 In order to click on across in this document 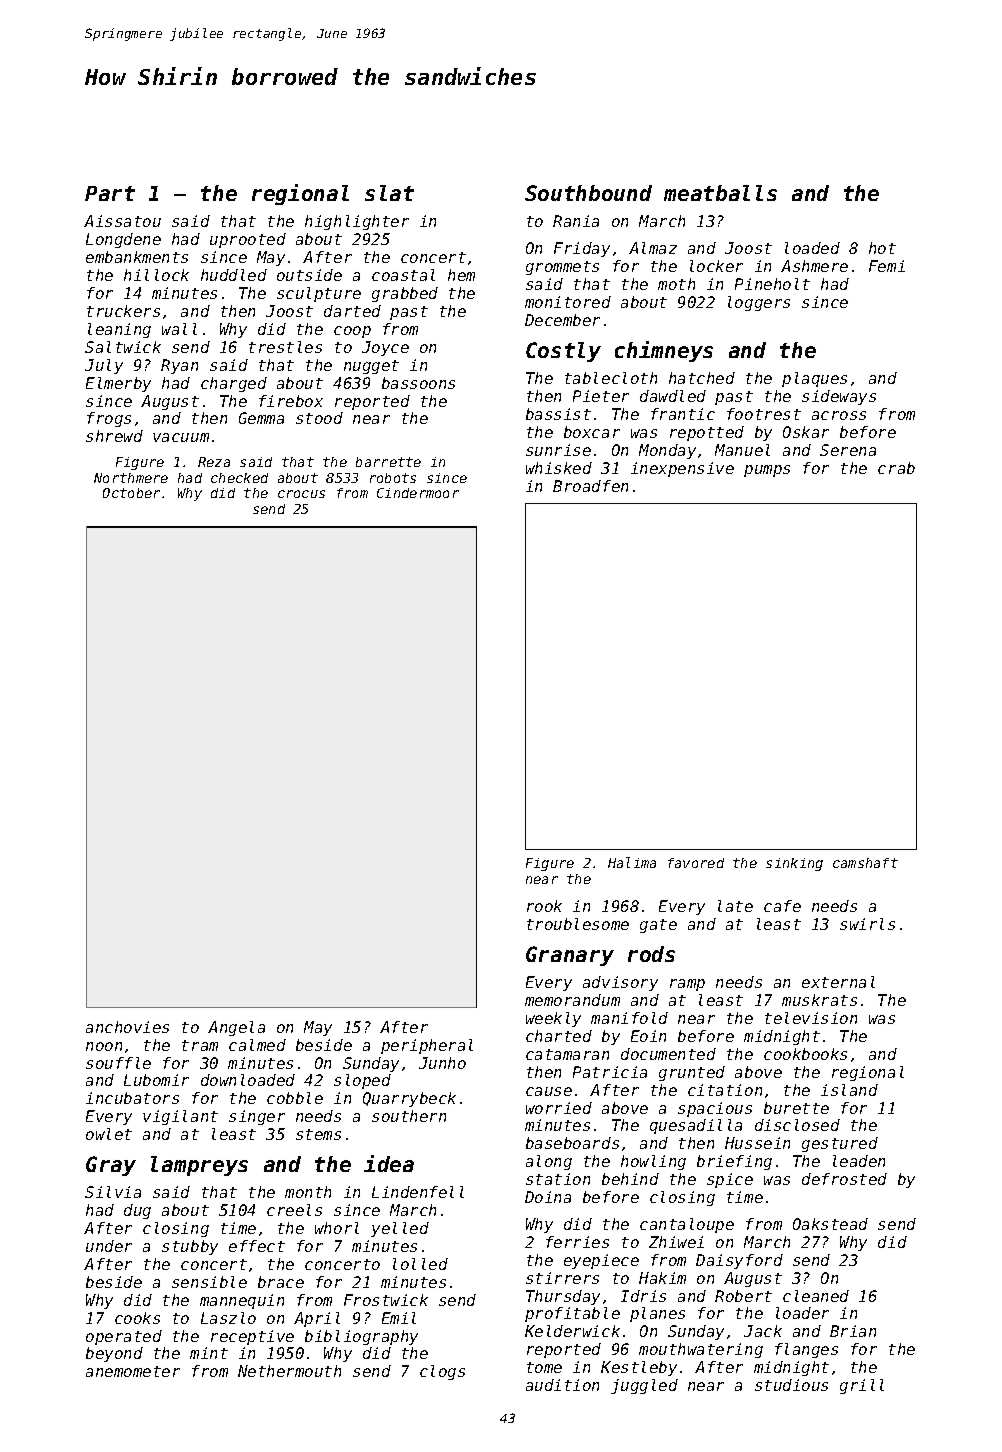, I will do `click(839, 415)`.
